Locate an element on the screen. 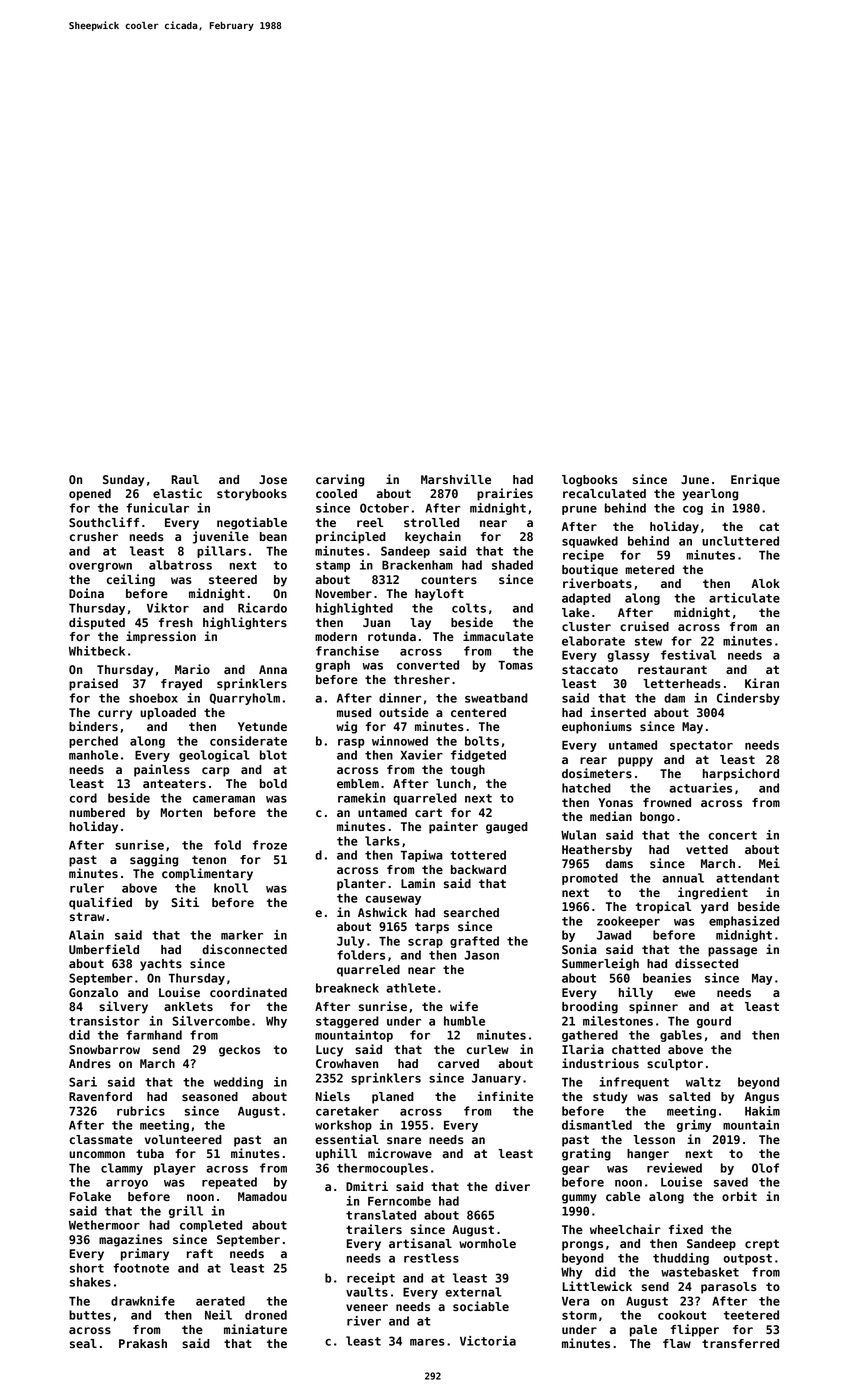 Image resolution: width=849 pixels, height=1400 pixels. Kiran is located at coordinates (762, 683).
